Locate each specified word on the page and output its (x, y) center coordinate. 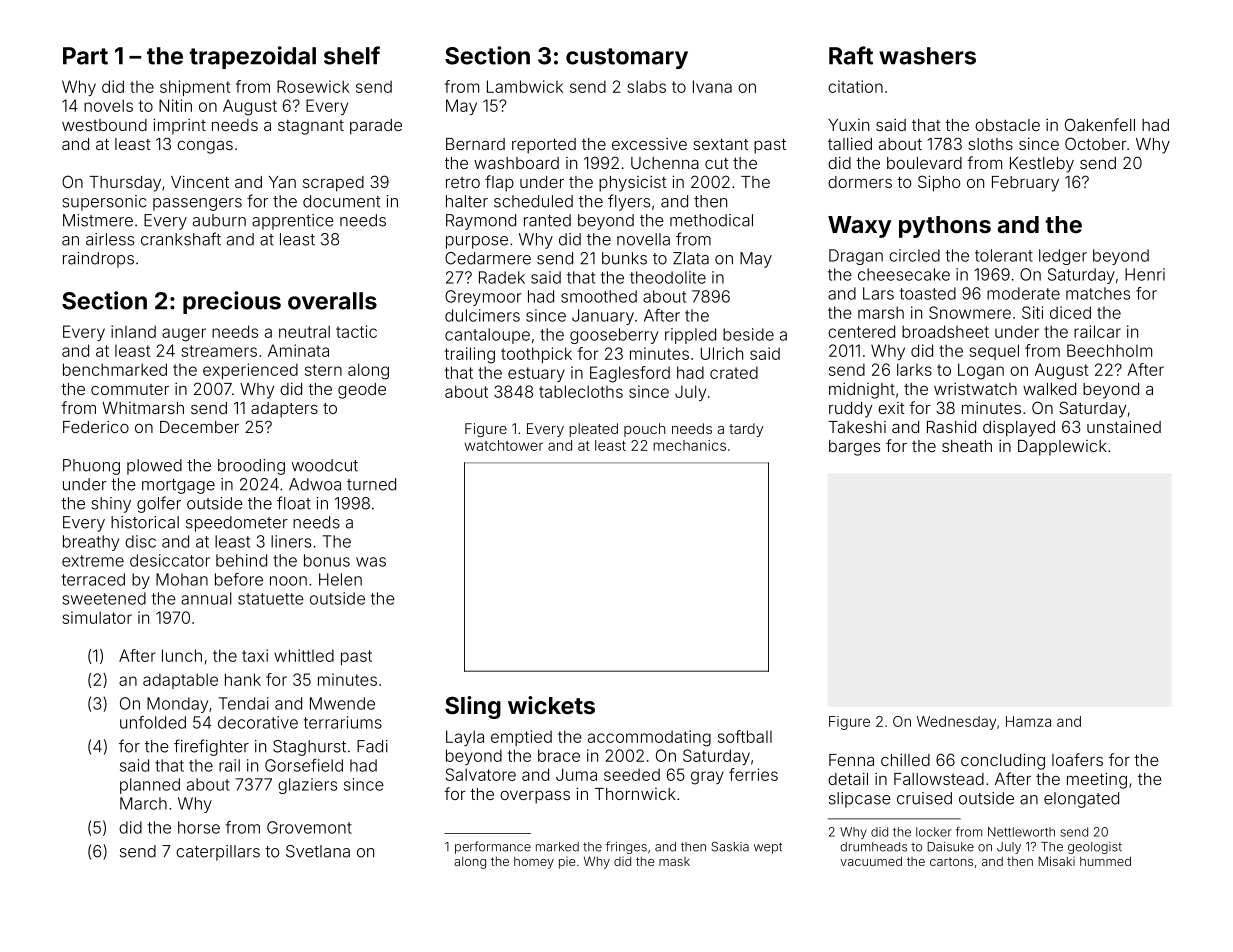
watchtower (504, 445)
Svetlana (318, 851)
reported (544, 146)
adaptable (180, 681)
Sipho (939, 183)
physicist (633, 183)
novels (108, 105)
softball (745, 736)
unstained (1124, 426)
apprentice (293, 222)
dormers (860, 182)
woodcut (325, 465)
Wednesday (956, 723)
